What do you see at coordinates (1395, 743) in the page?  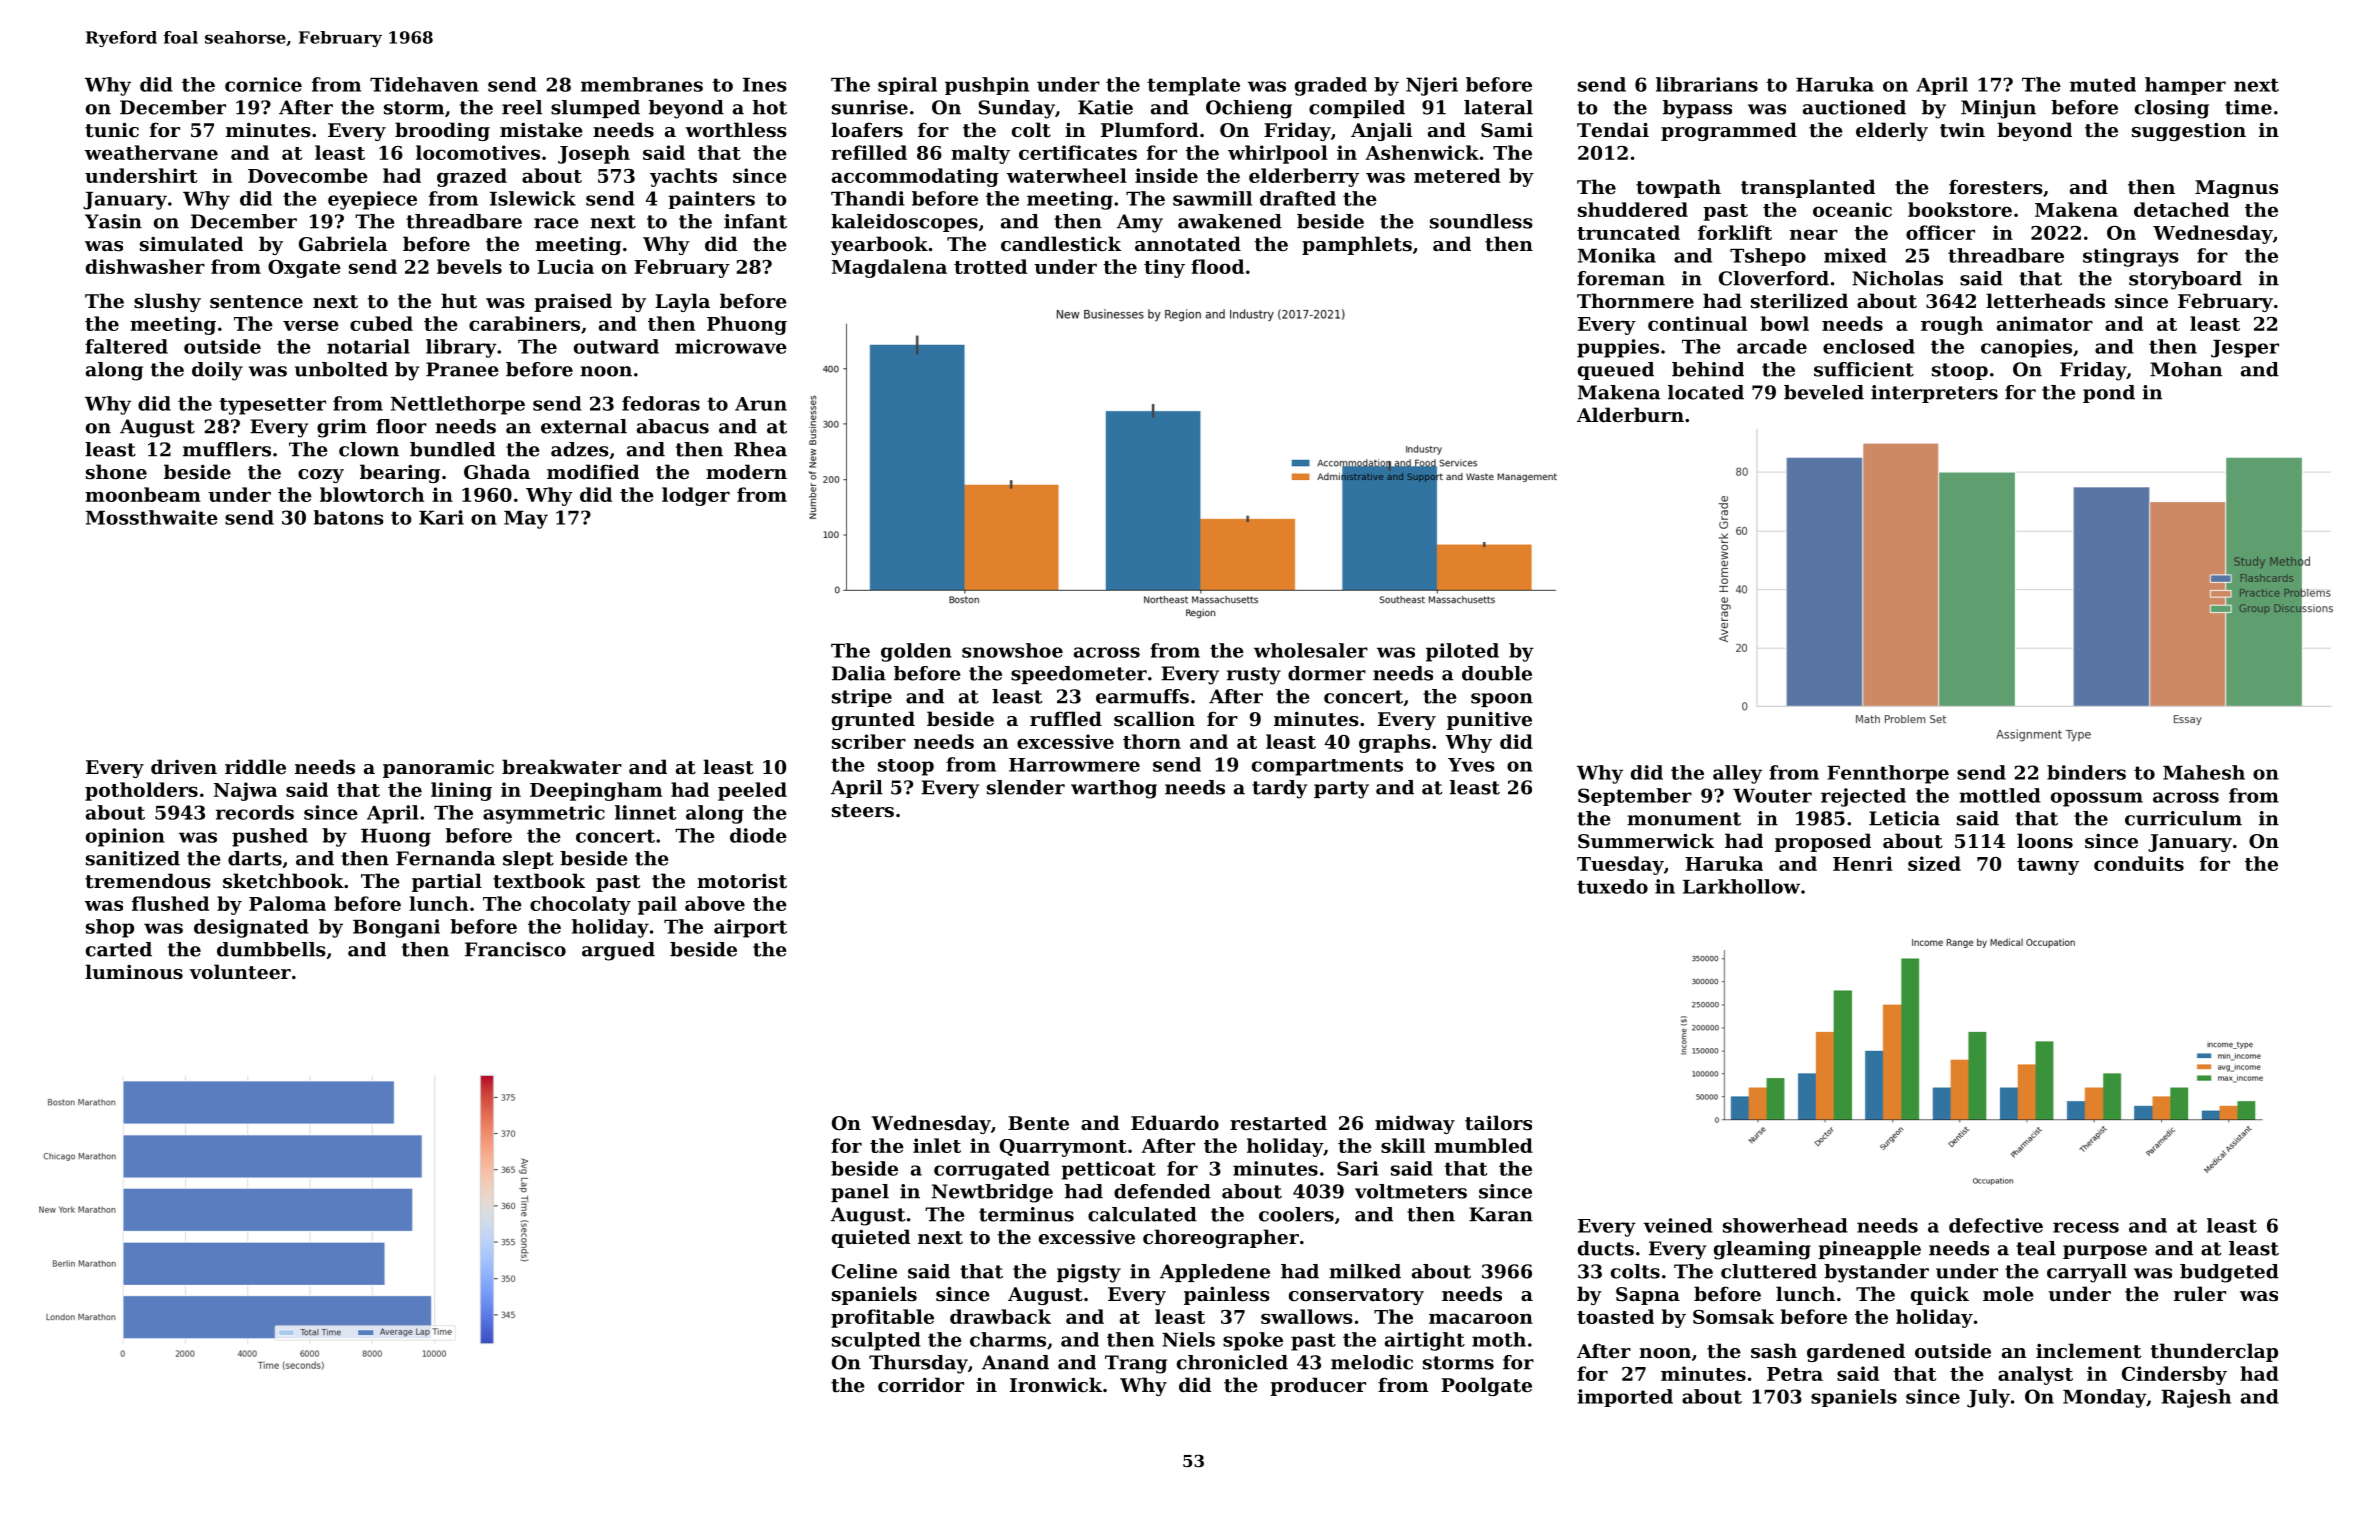 I see `graphs` at bounding box center [1395, 743].
